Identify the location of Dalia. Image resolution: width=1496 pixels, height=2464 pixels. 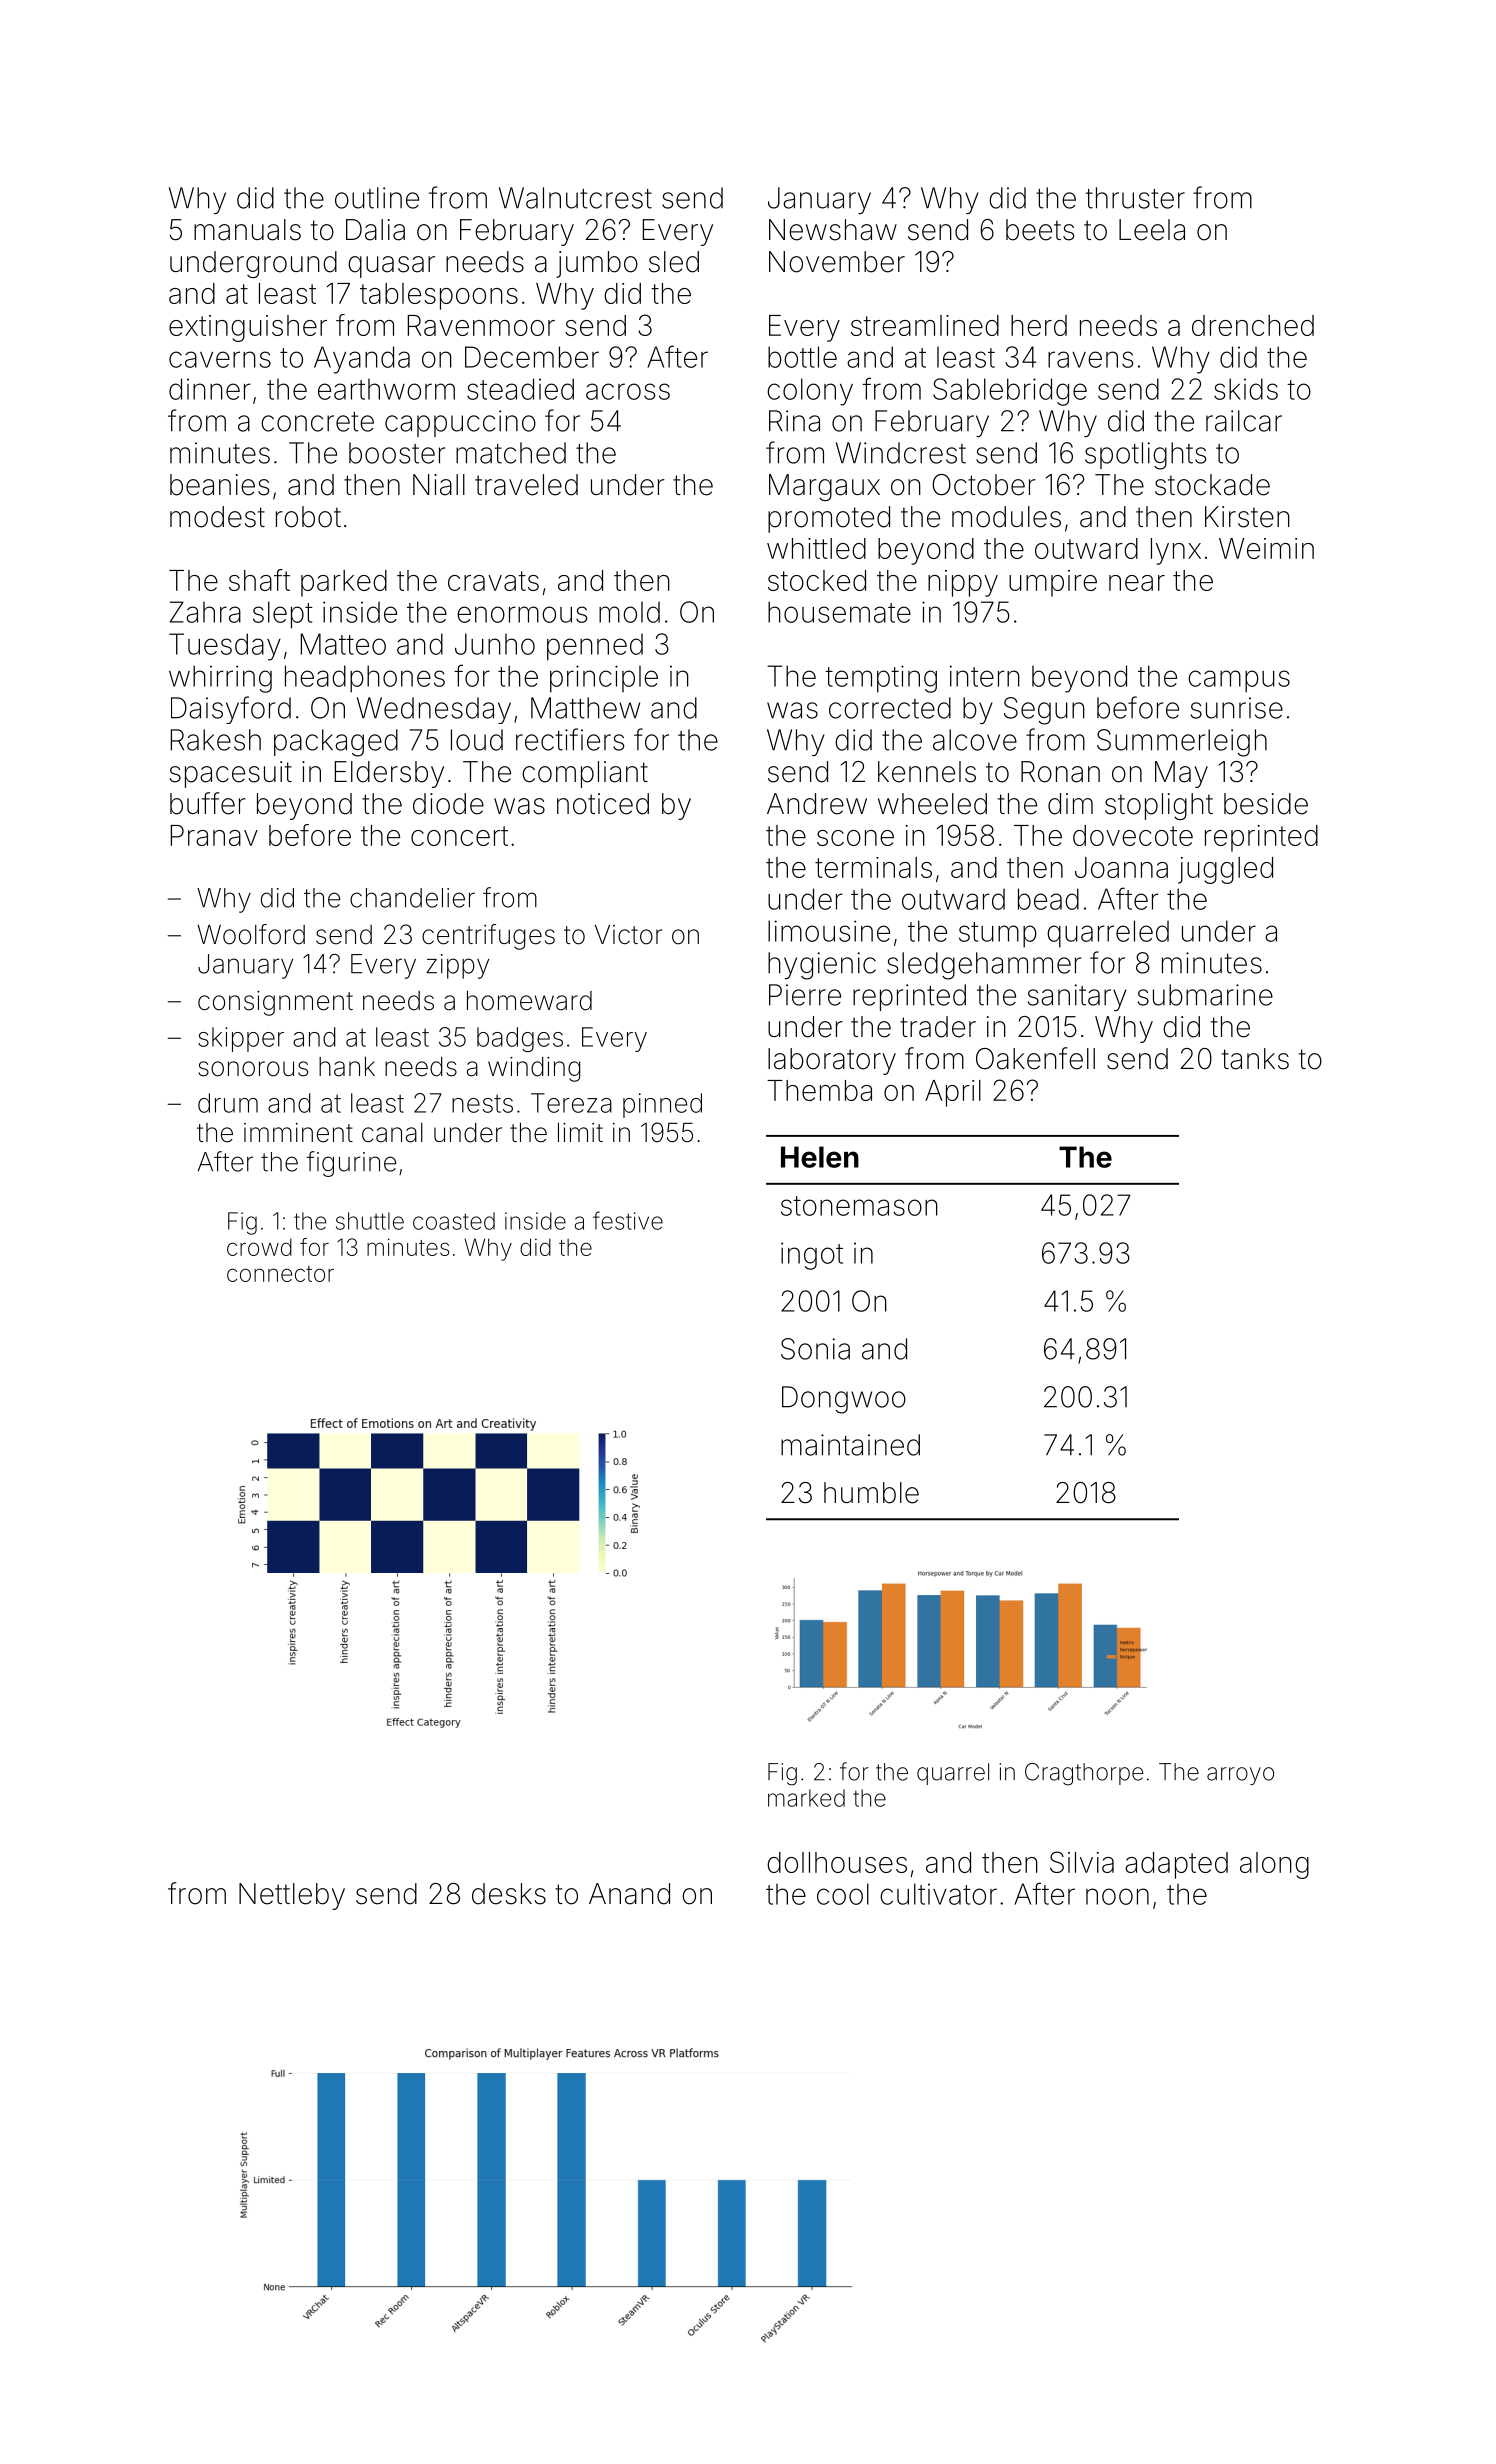
(375, 230).
